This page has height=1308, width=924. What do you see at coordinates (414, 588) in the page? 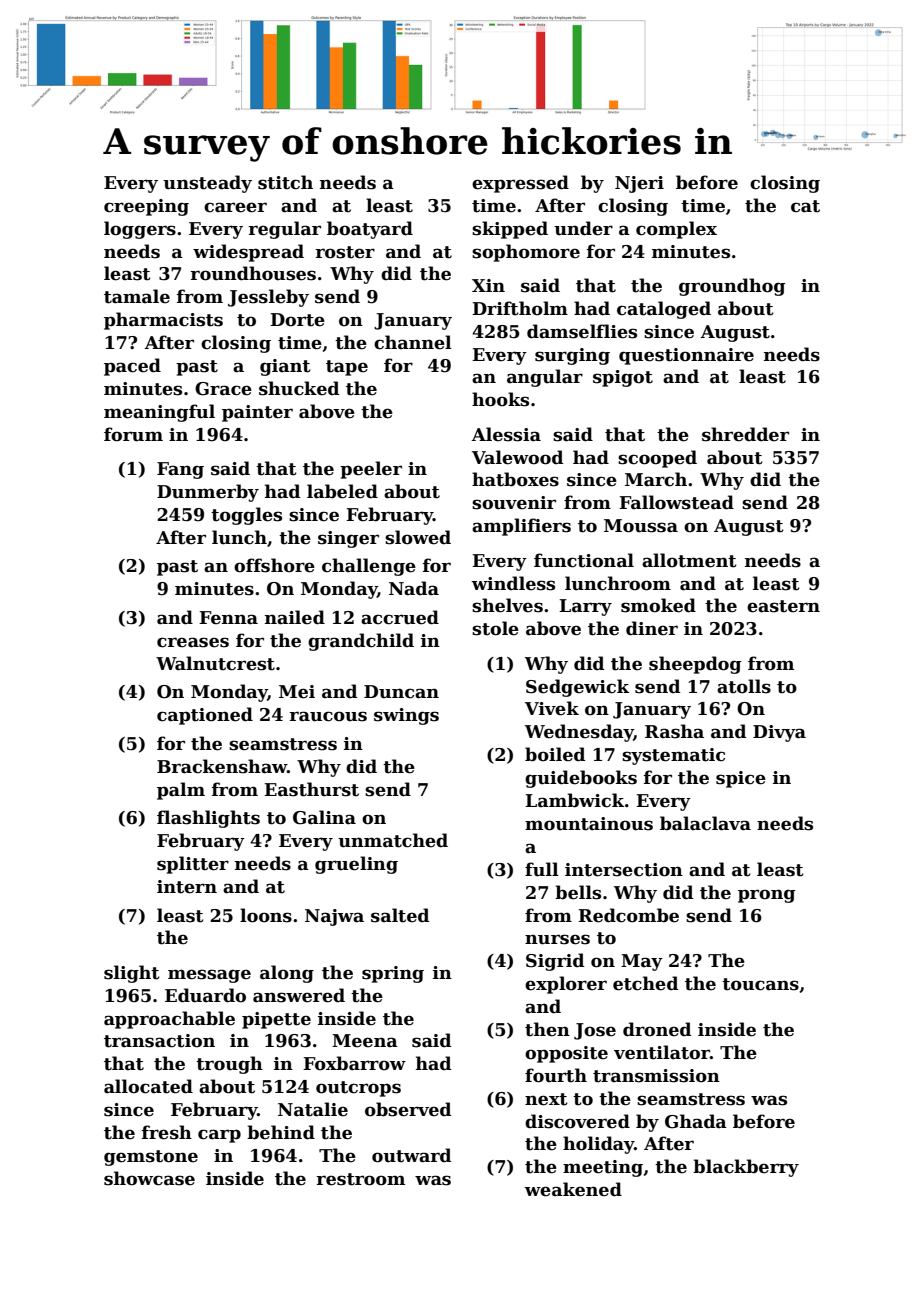
I see `Nada` at bounding box center [414, 588].
